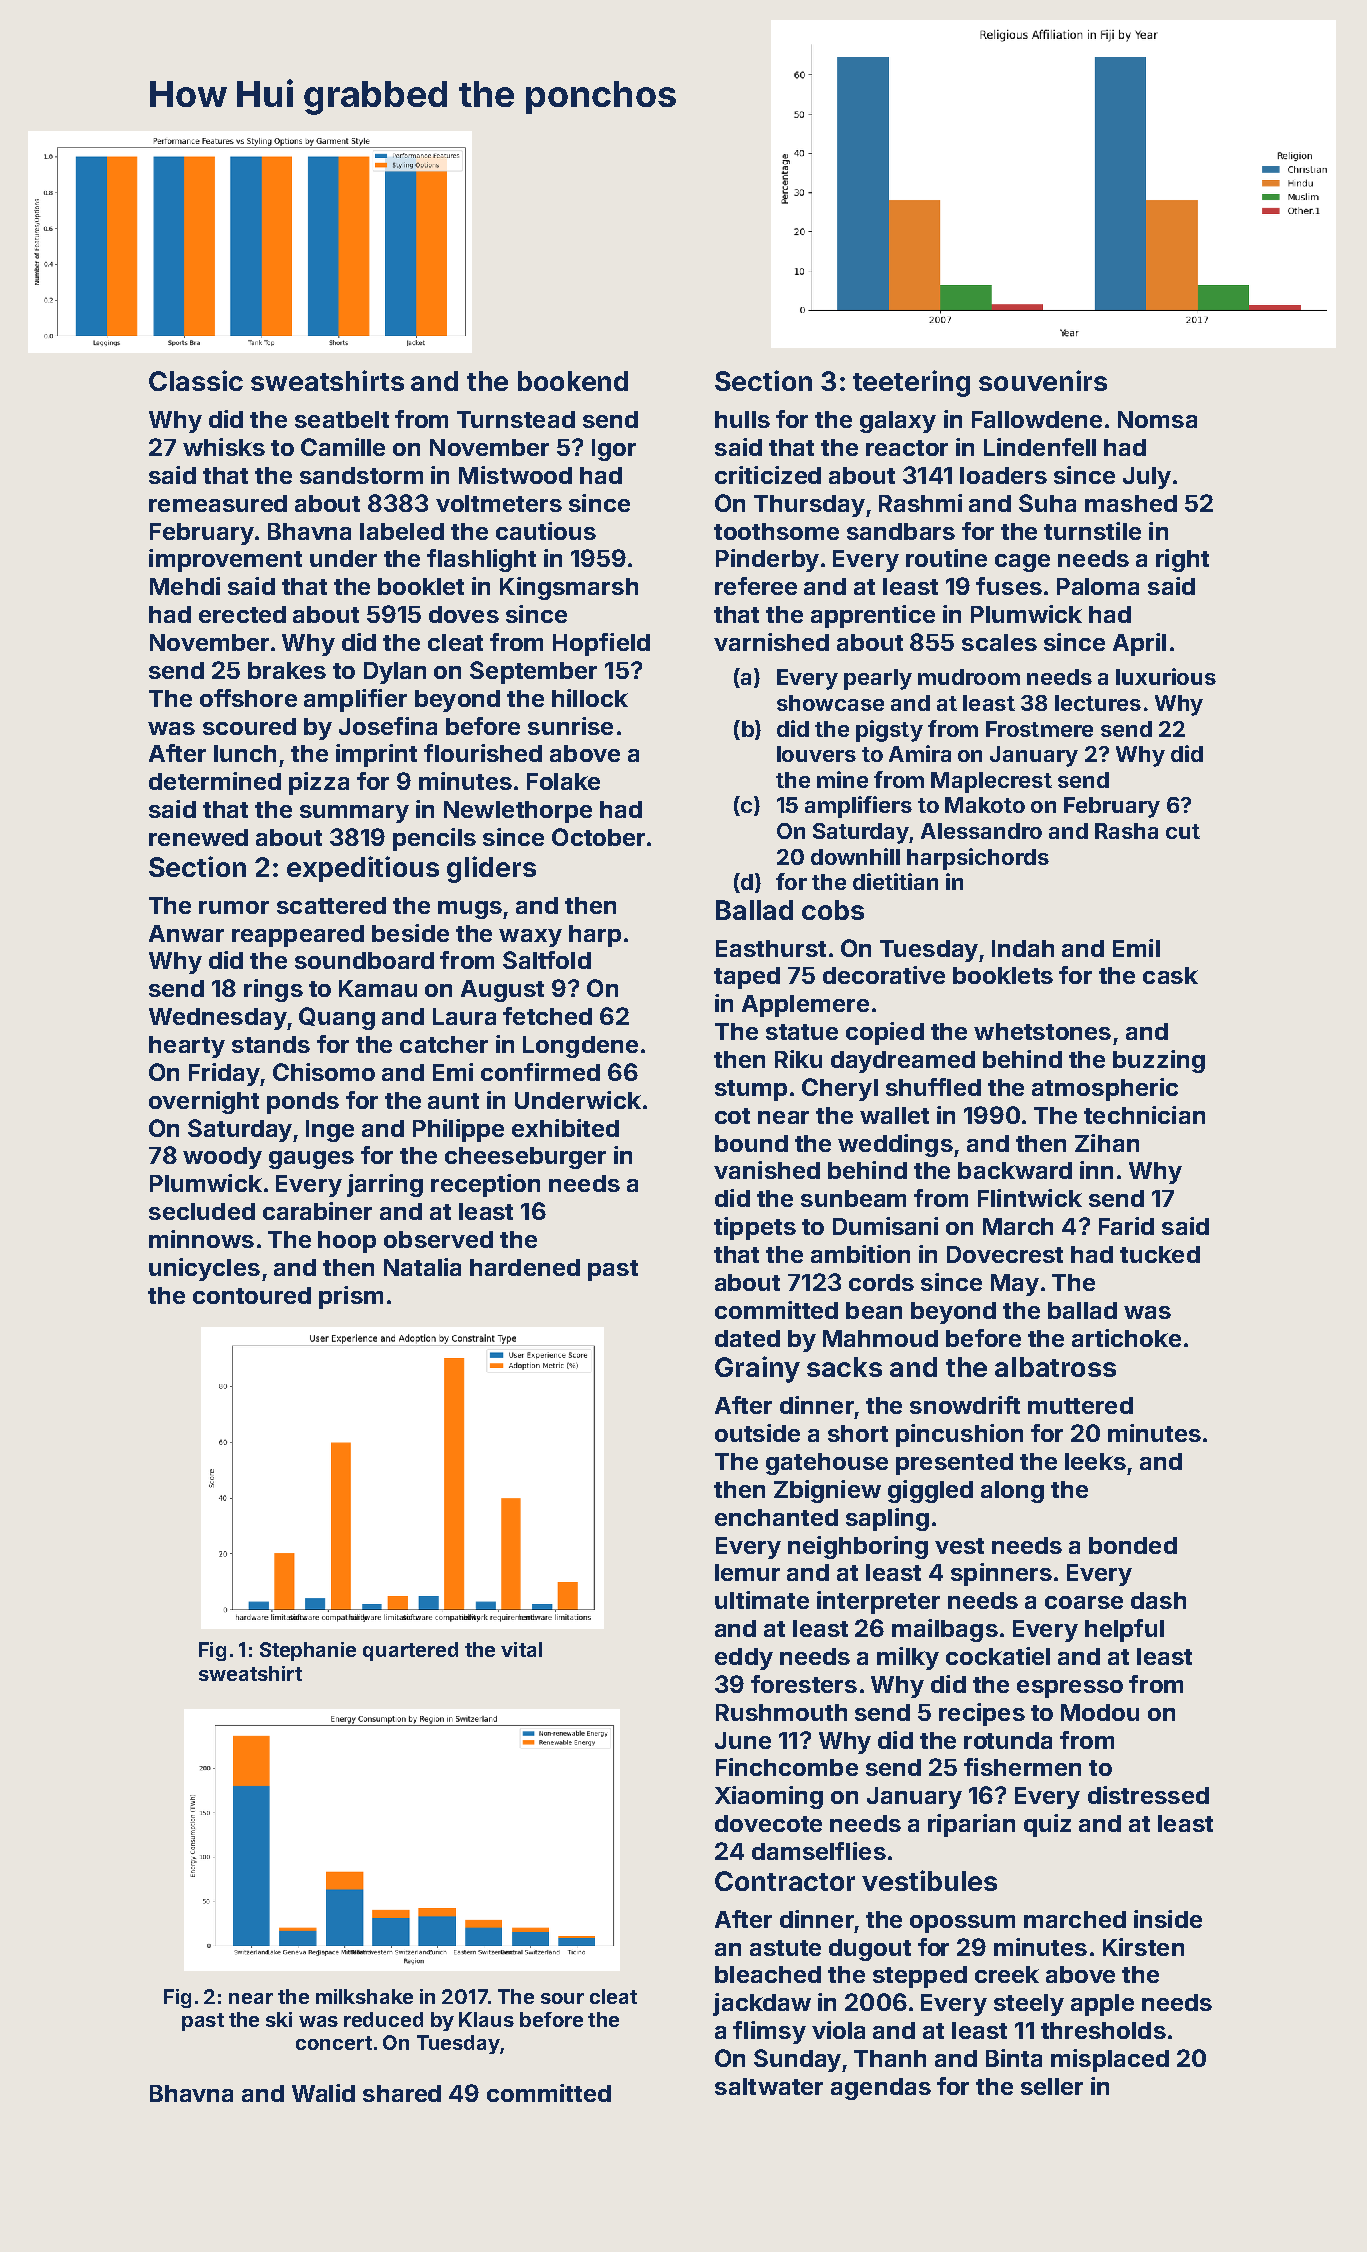 Image resolution: width=1367 pixels, height=2252 pixels. What do you see at coordinates (410, 1651) in the screenshot?
I see `quartered` at bounding box center [410, 1651].
